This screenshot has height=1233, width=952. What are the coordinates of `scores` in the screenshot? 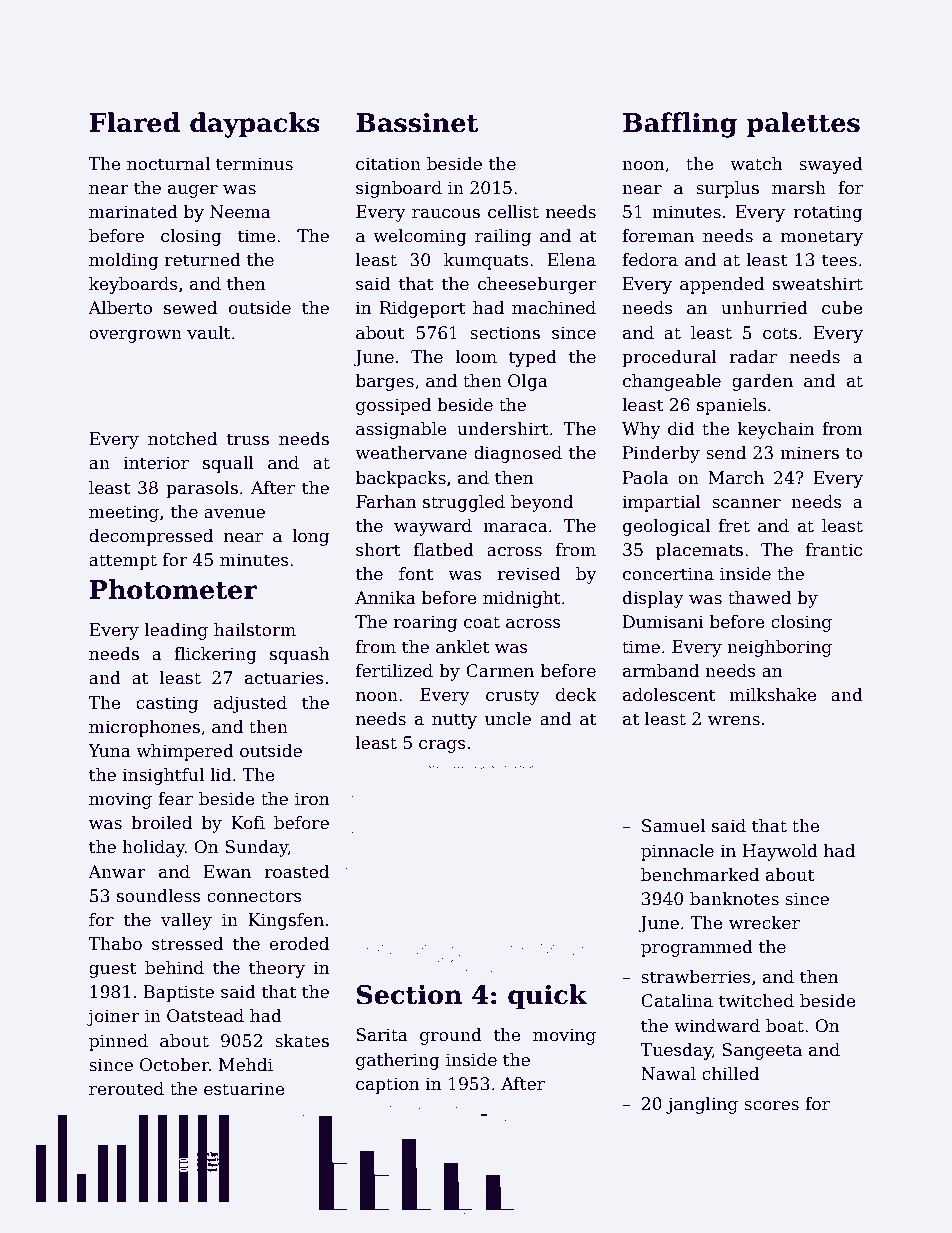 It's located at (771, 1106).
